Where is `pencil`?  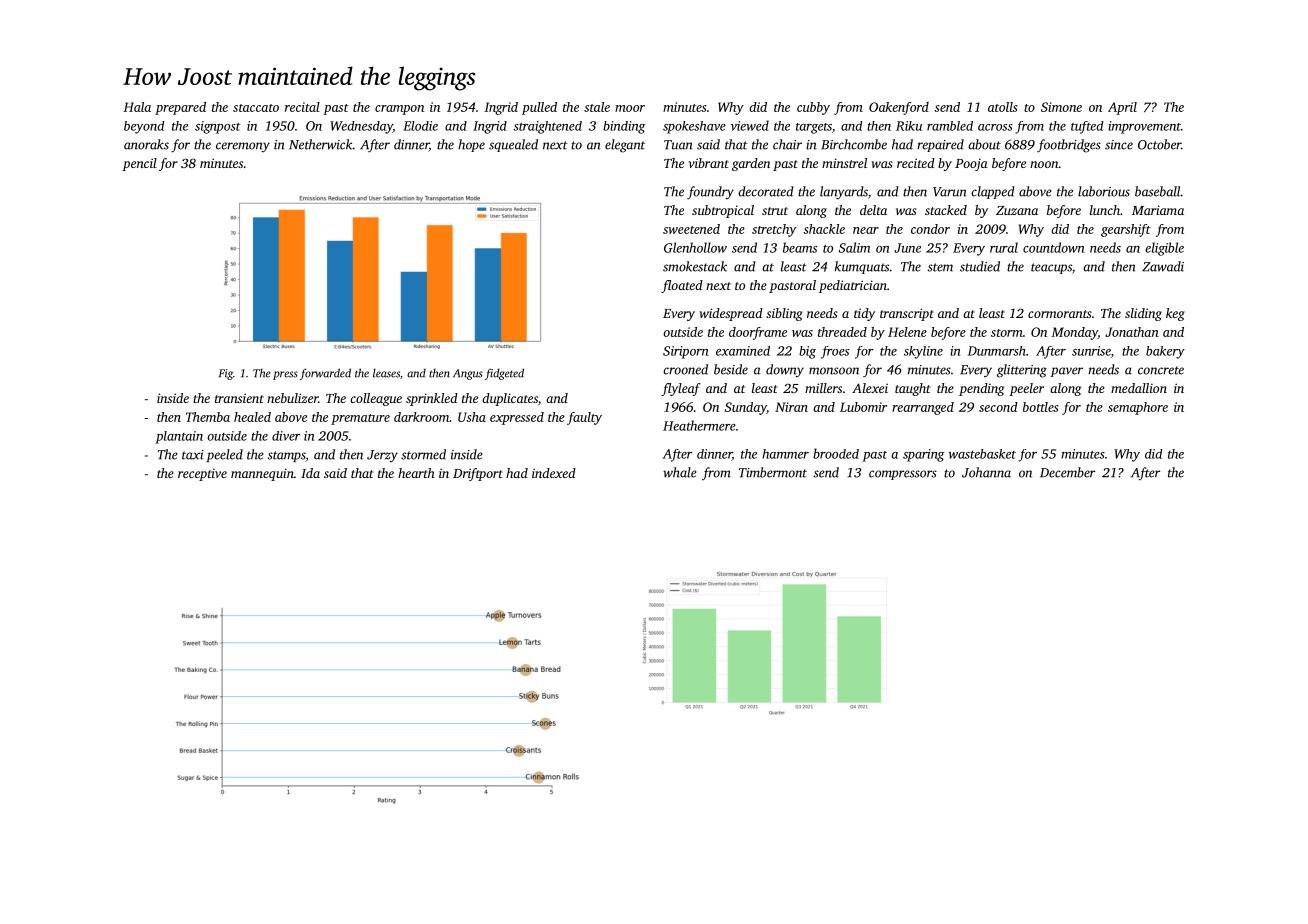 pencil is located at coordinates (139, 164).
